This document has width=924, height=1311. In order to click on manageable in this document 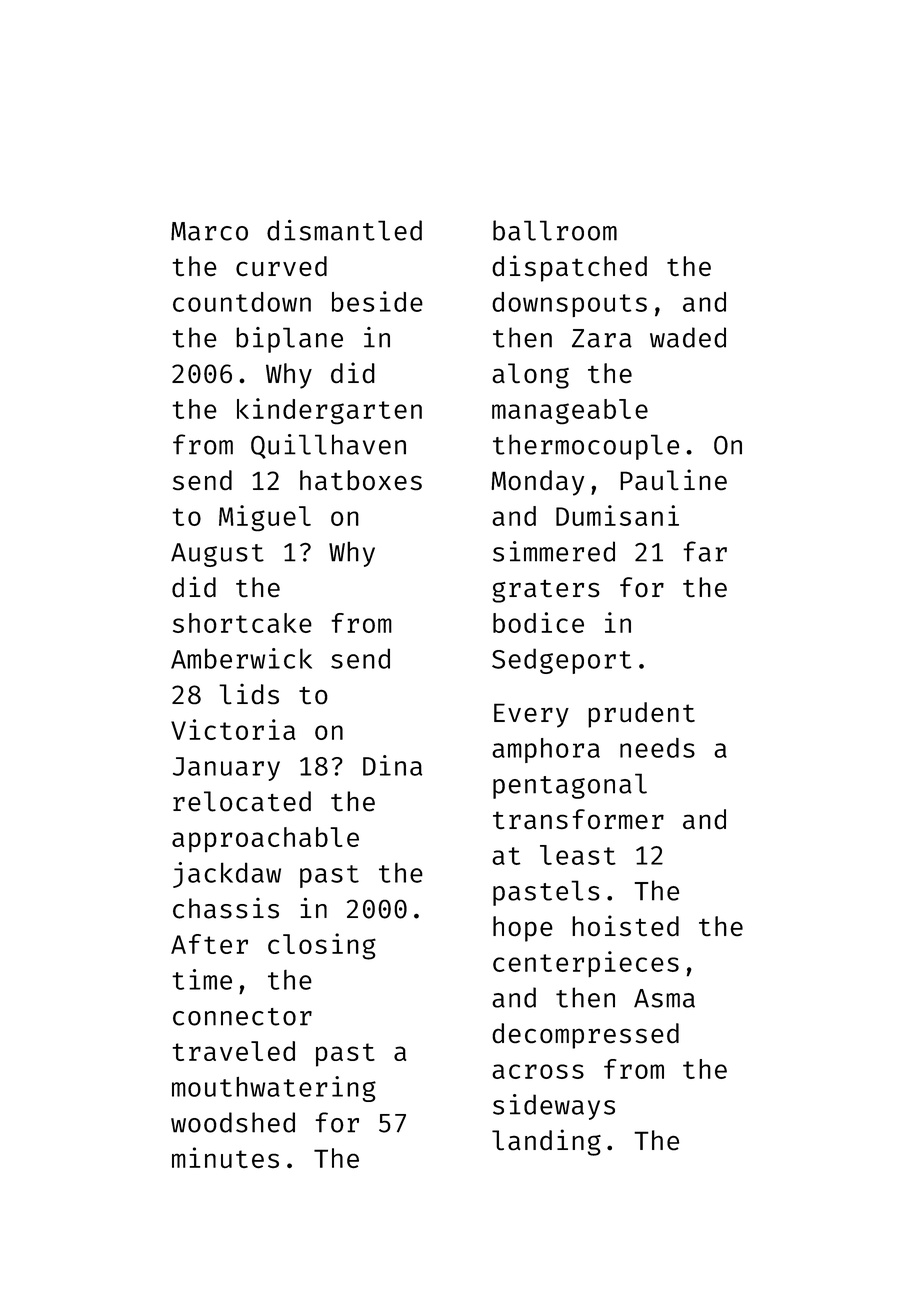, I will do `click(570, 411)`.
